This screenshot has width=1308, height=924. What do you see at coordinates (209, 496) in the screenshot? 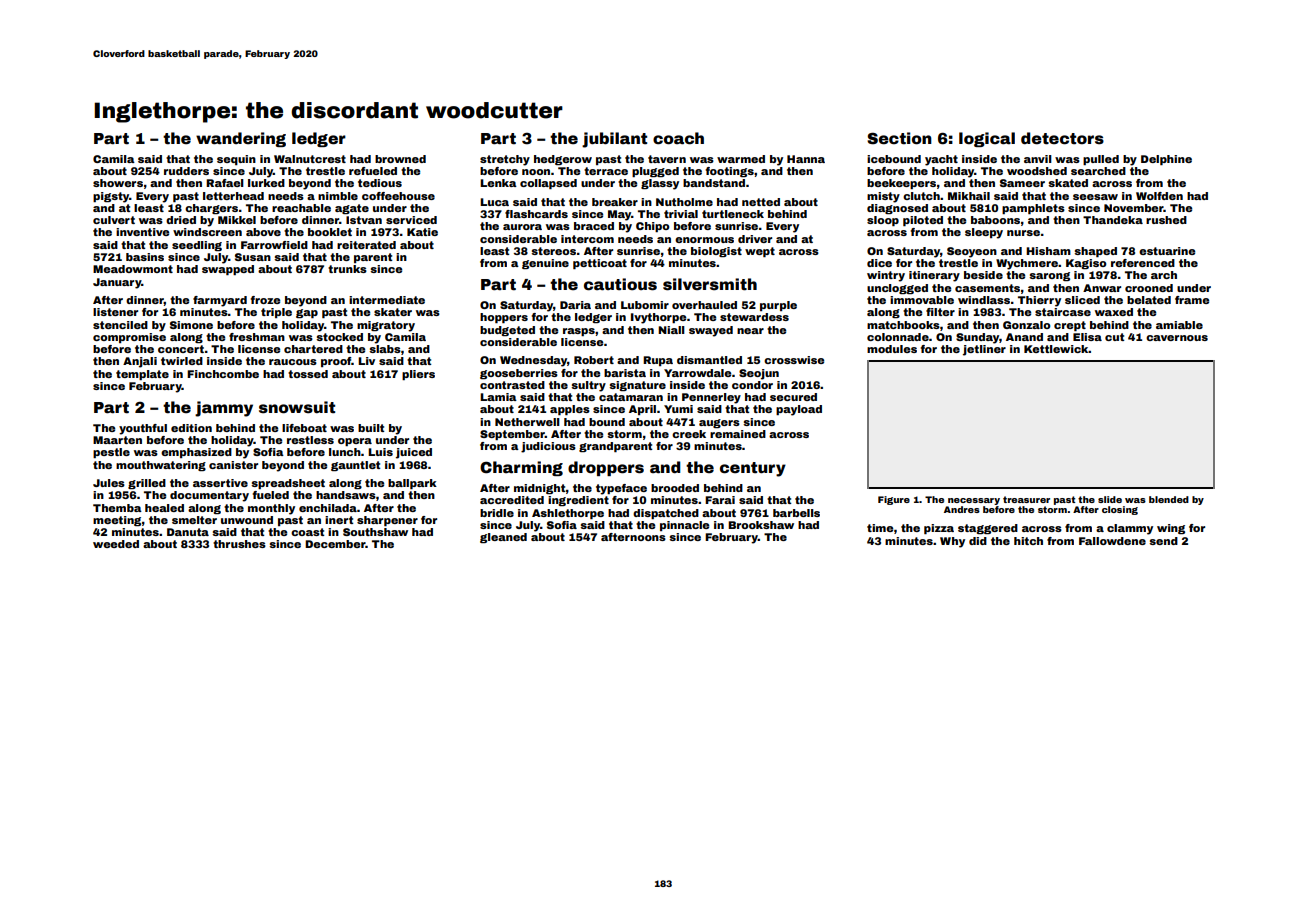
I see `documentary` at bounding box center [209, 496].
